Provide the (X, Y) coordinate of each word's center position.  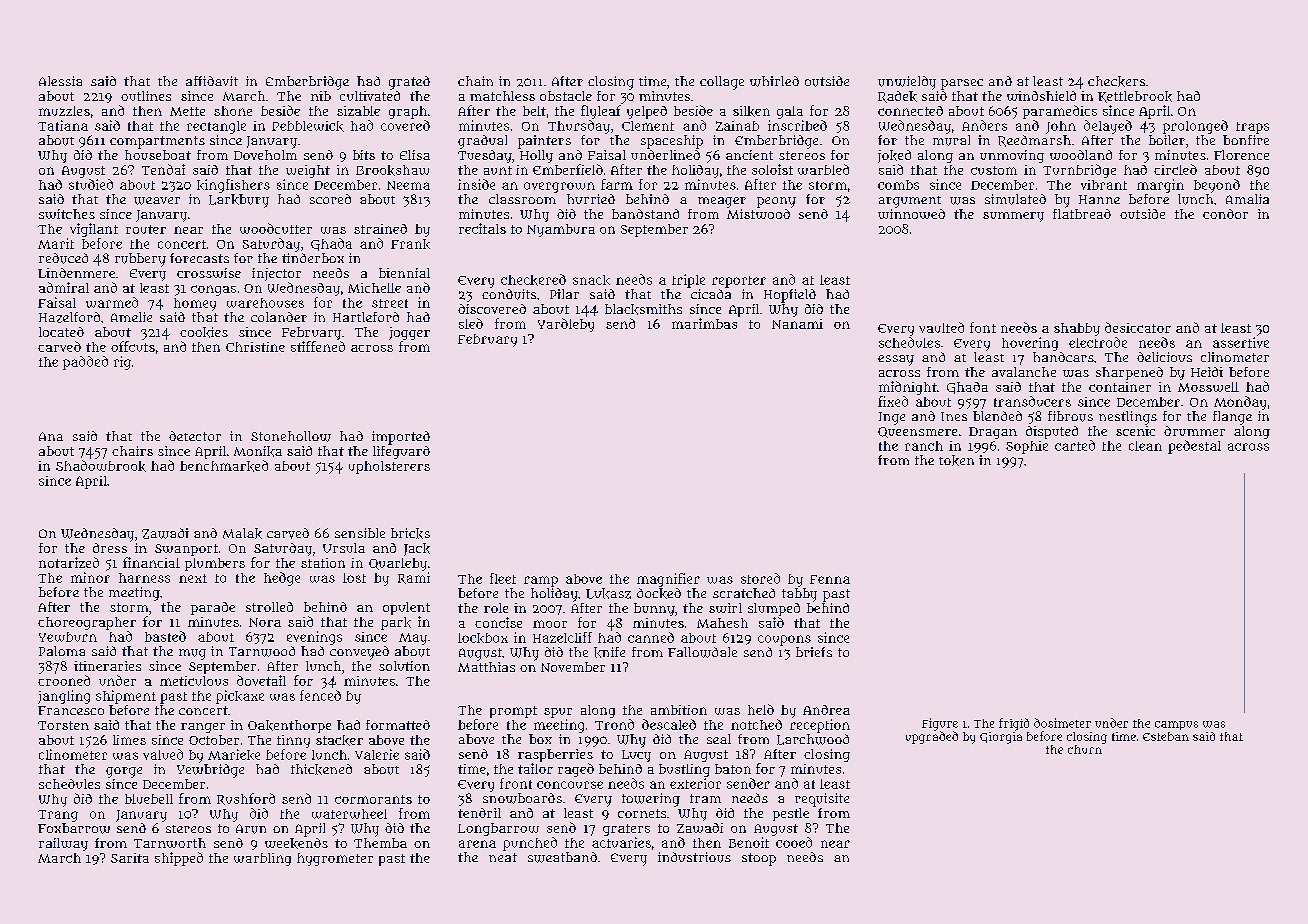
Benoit (749, 842)
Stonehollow (291, 436)
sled (471, 323)
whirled (774, 81)
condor (1225, 214)
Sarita (130, 858)
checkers (1116, 81)
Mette (187, 111)
